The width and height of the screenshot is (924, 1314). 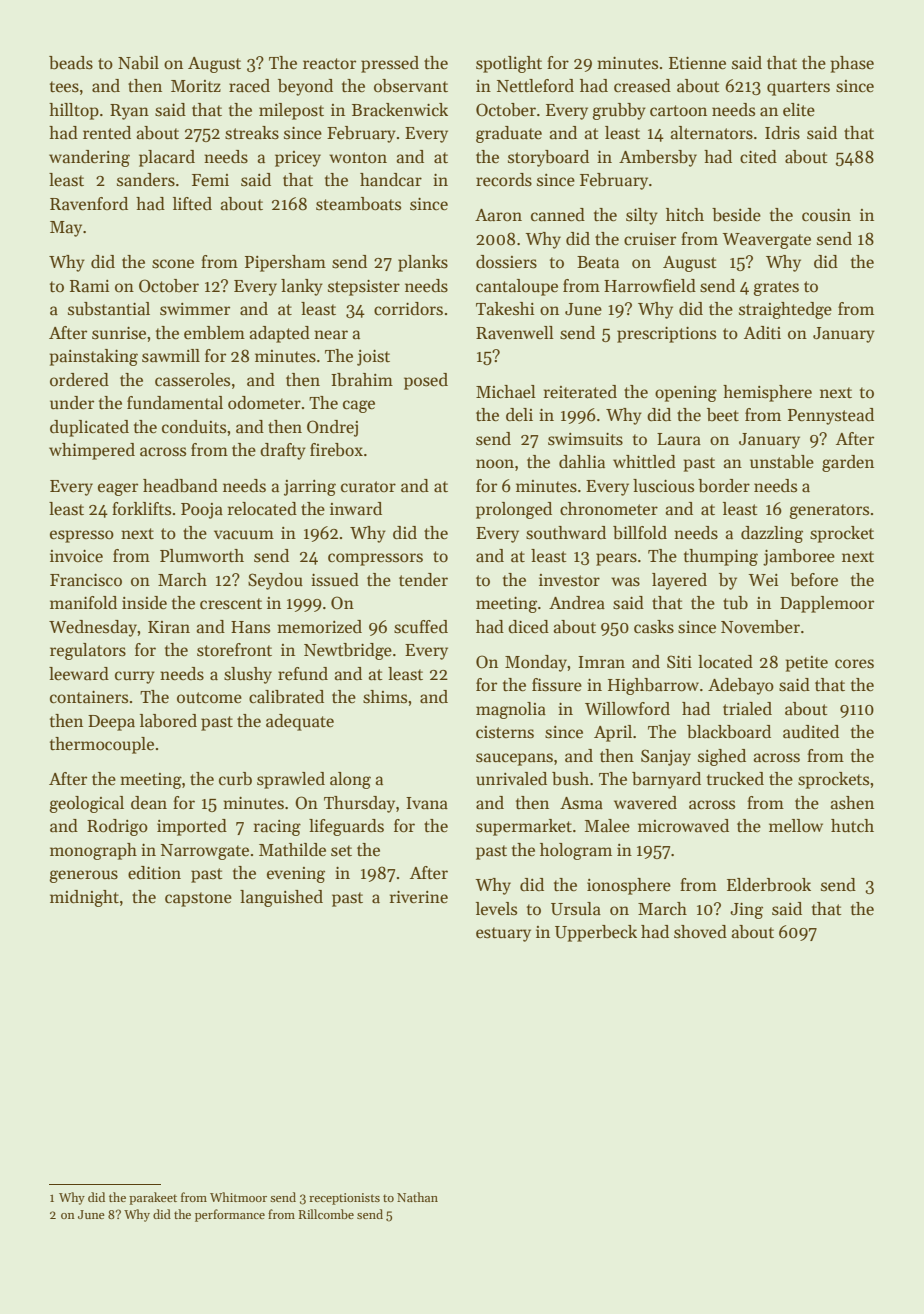 I want to click on headband, so click(x=180, y=486).
